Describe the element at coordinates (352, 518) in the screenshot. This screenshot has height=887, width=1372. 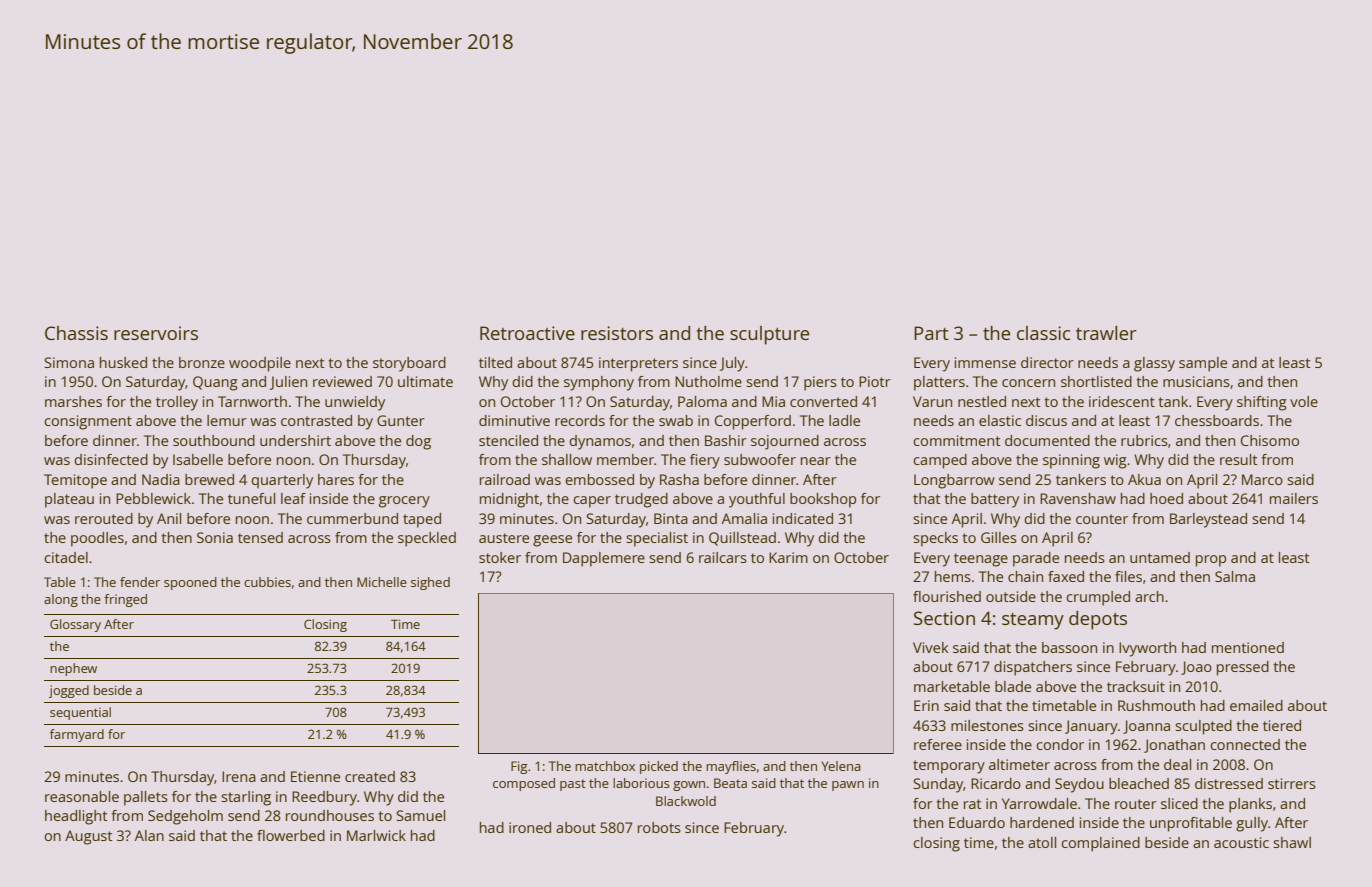
I see `cummerbund` at that location.
